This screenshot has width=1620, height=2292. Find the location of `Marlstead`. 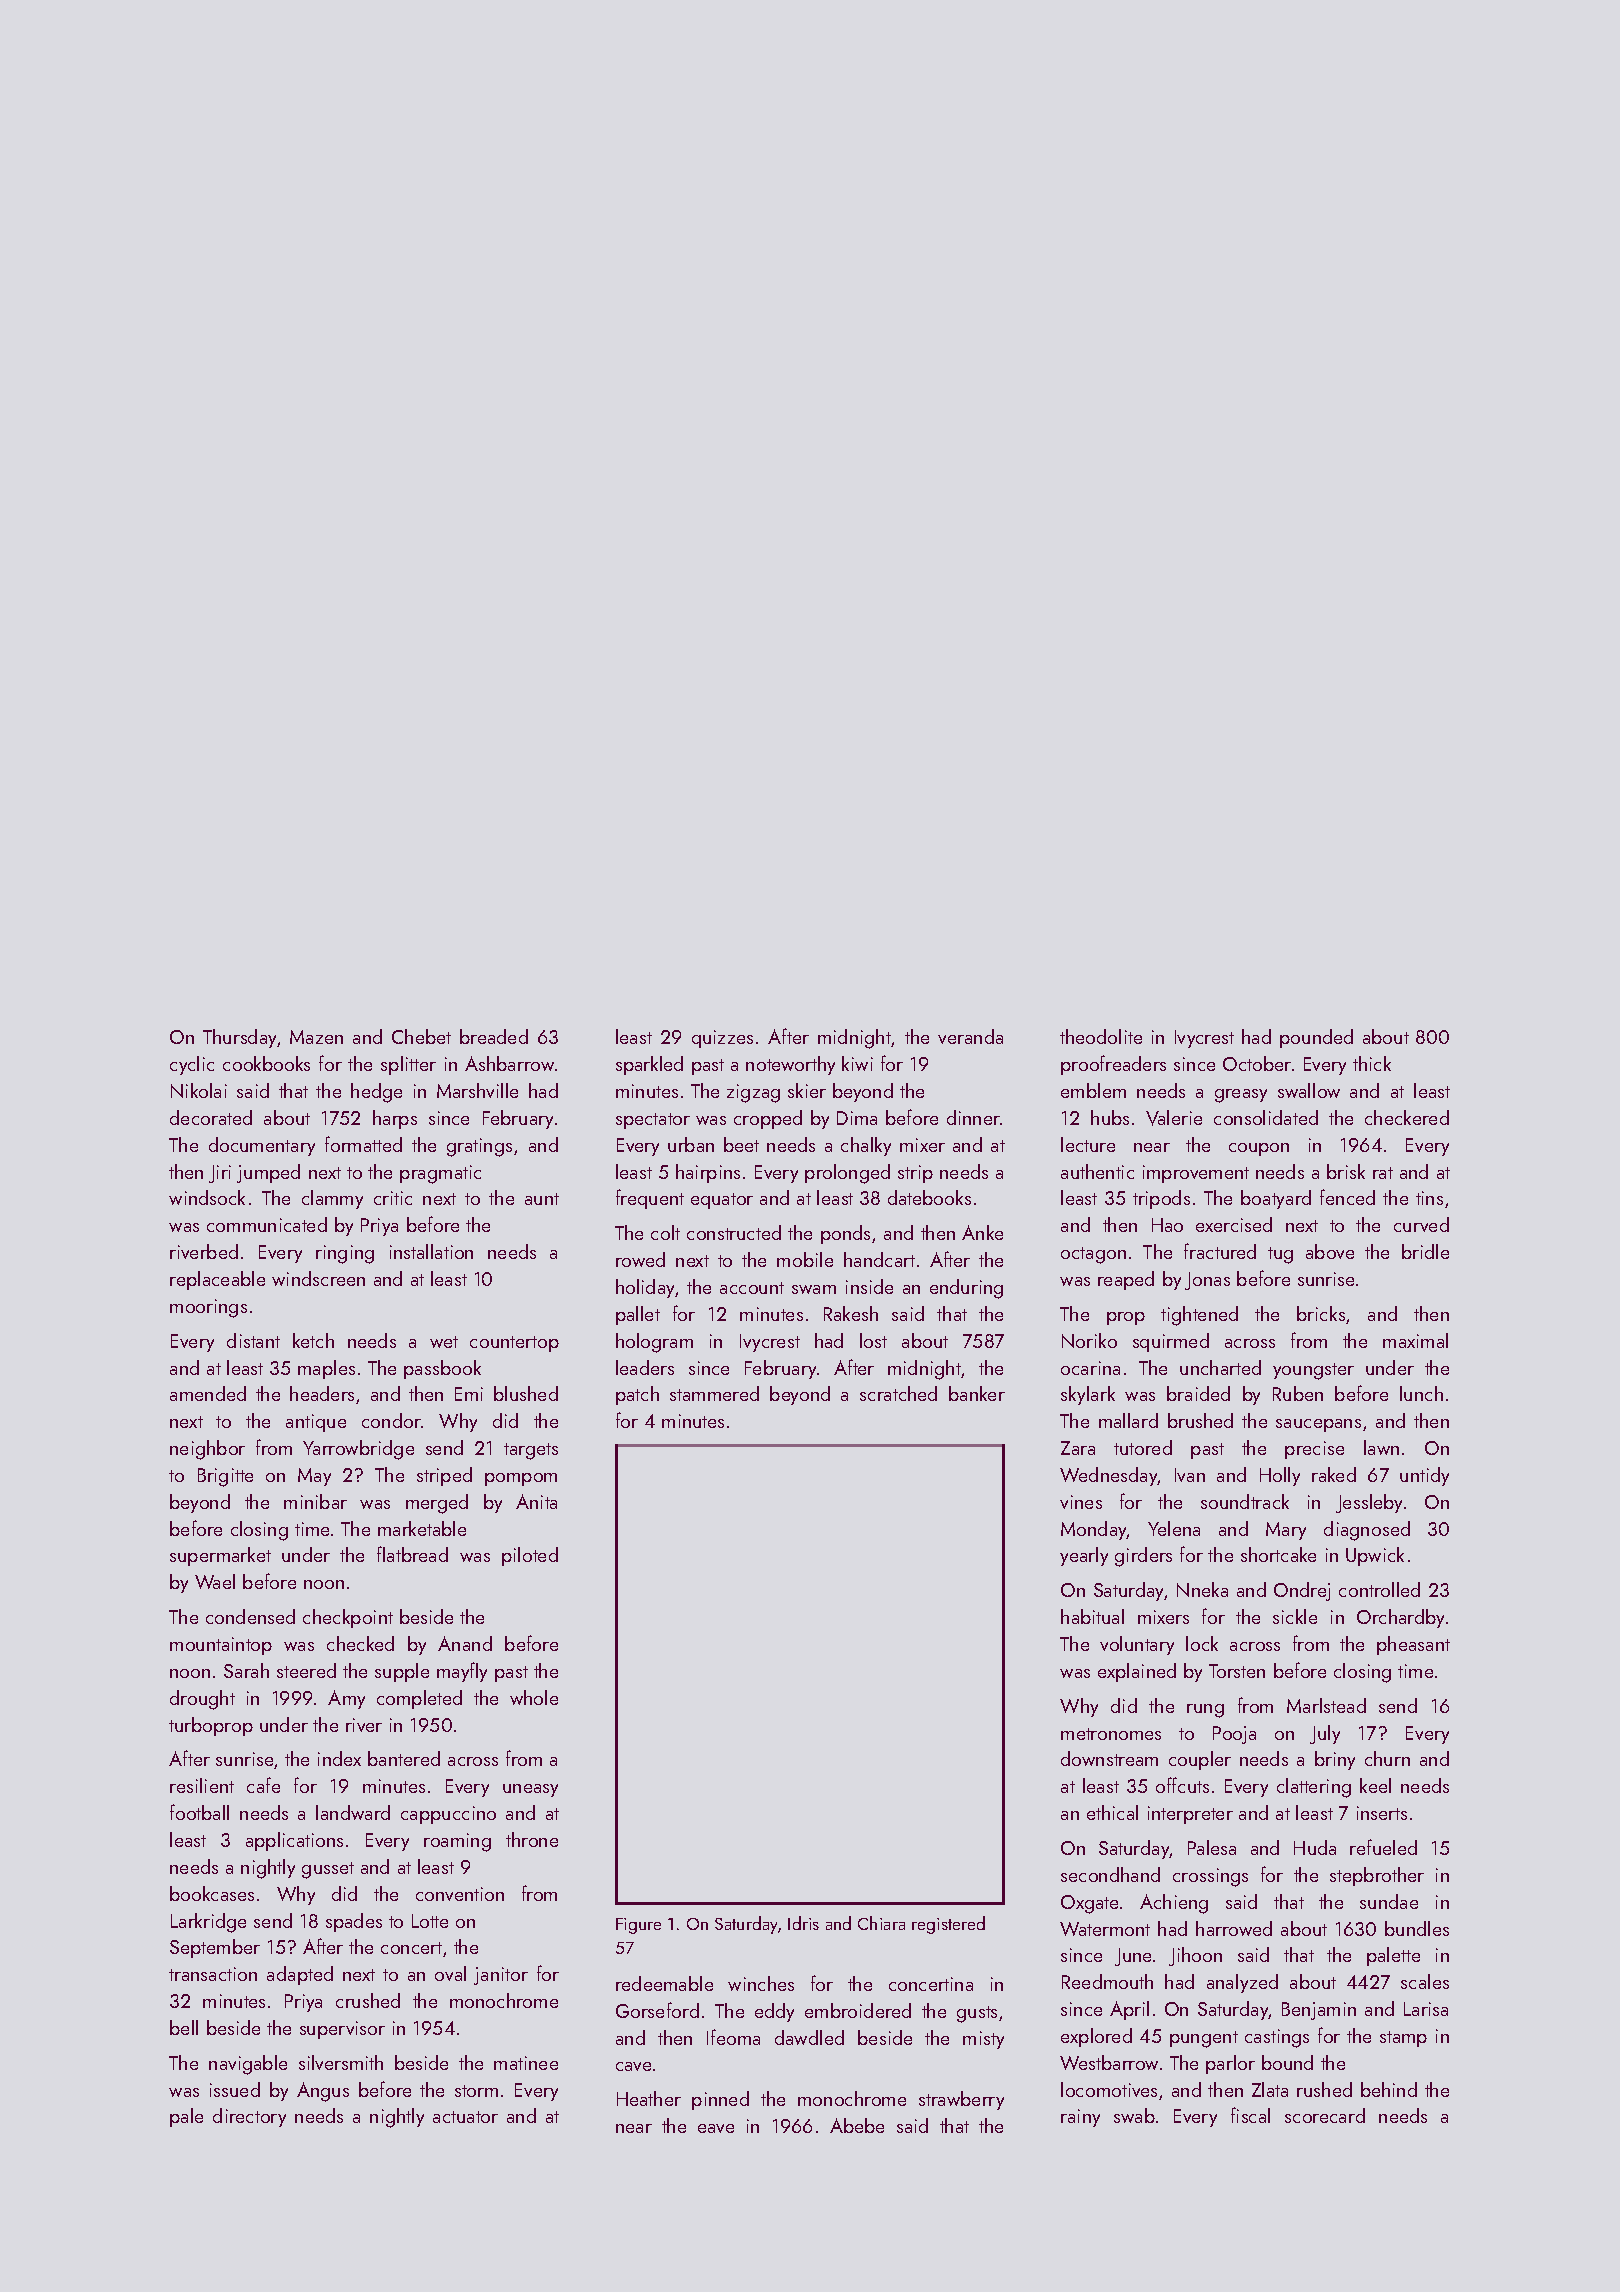

Marlstead is located at coordinates (1326, 1705).
